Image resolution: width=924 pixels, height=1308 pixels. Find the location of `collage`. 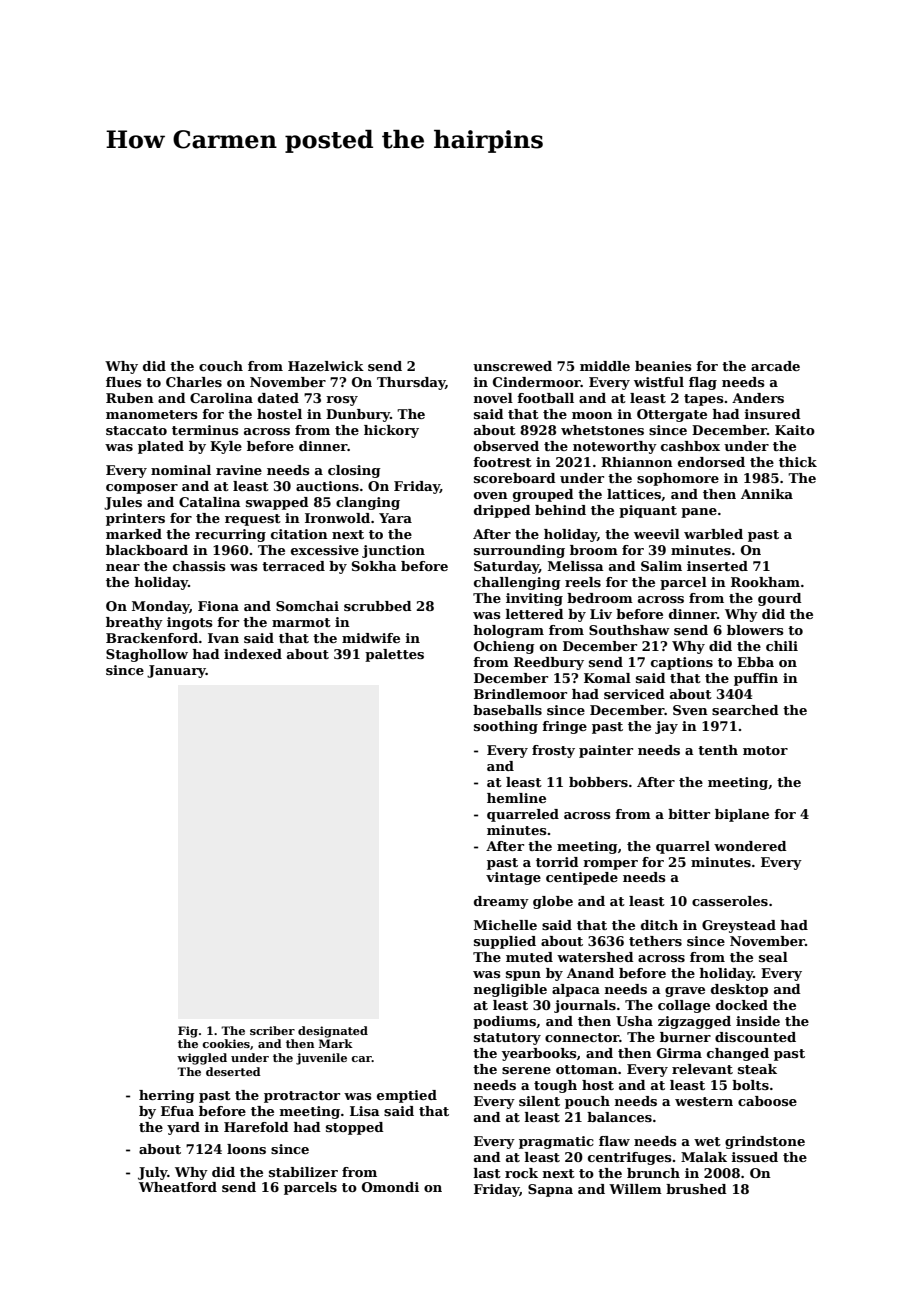

collage is located at coordinates (684, 1006).
